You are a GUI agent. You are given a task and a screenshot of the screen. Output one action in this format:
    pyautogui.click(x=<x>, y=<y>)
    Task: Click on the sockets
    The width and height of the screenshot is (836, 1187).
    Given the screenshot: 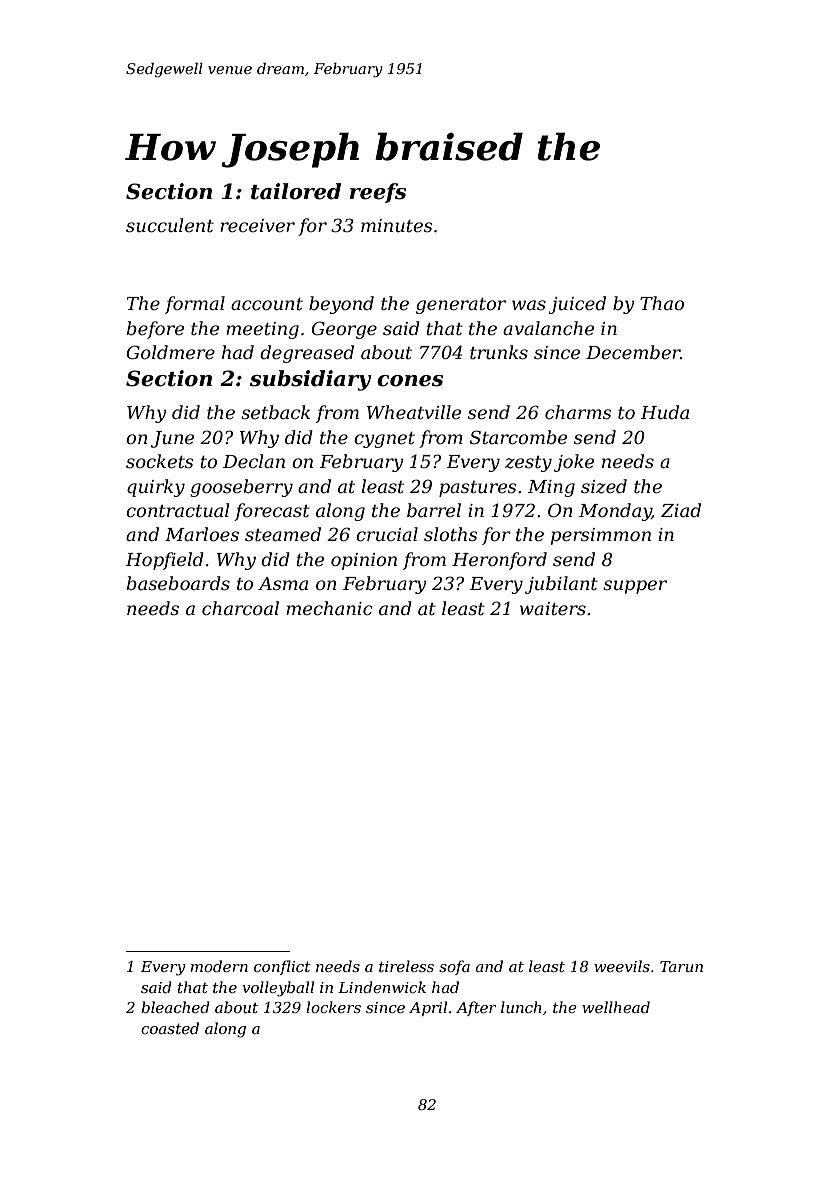 What is the action you would take?
    pyautogui.click(x=160, y=461)
